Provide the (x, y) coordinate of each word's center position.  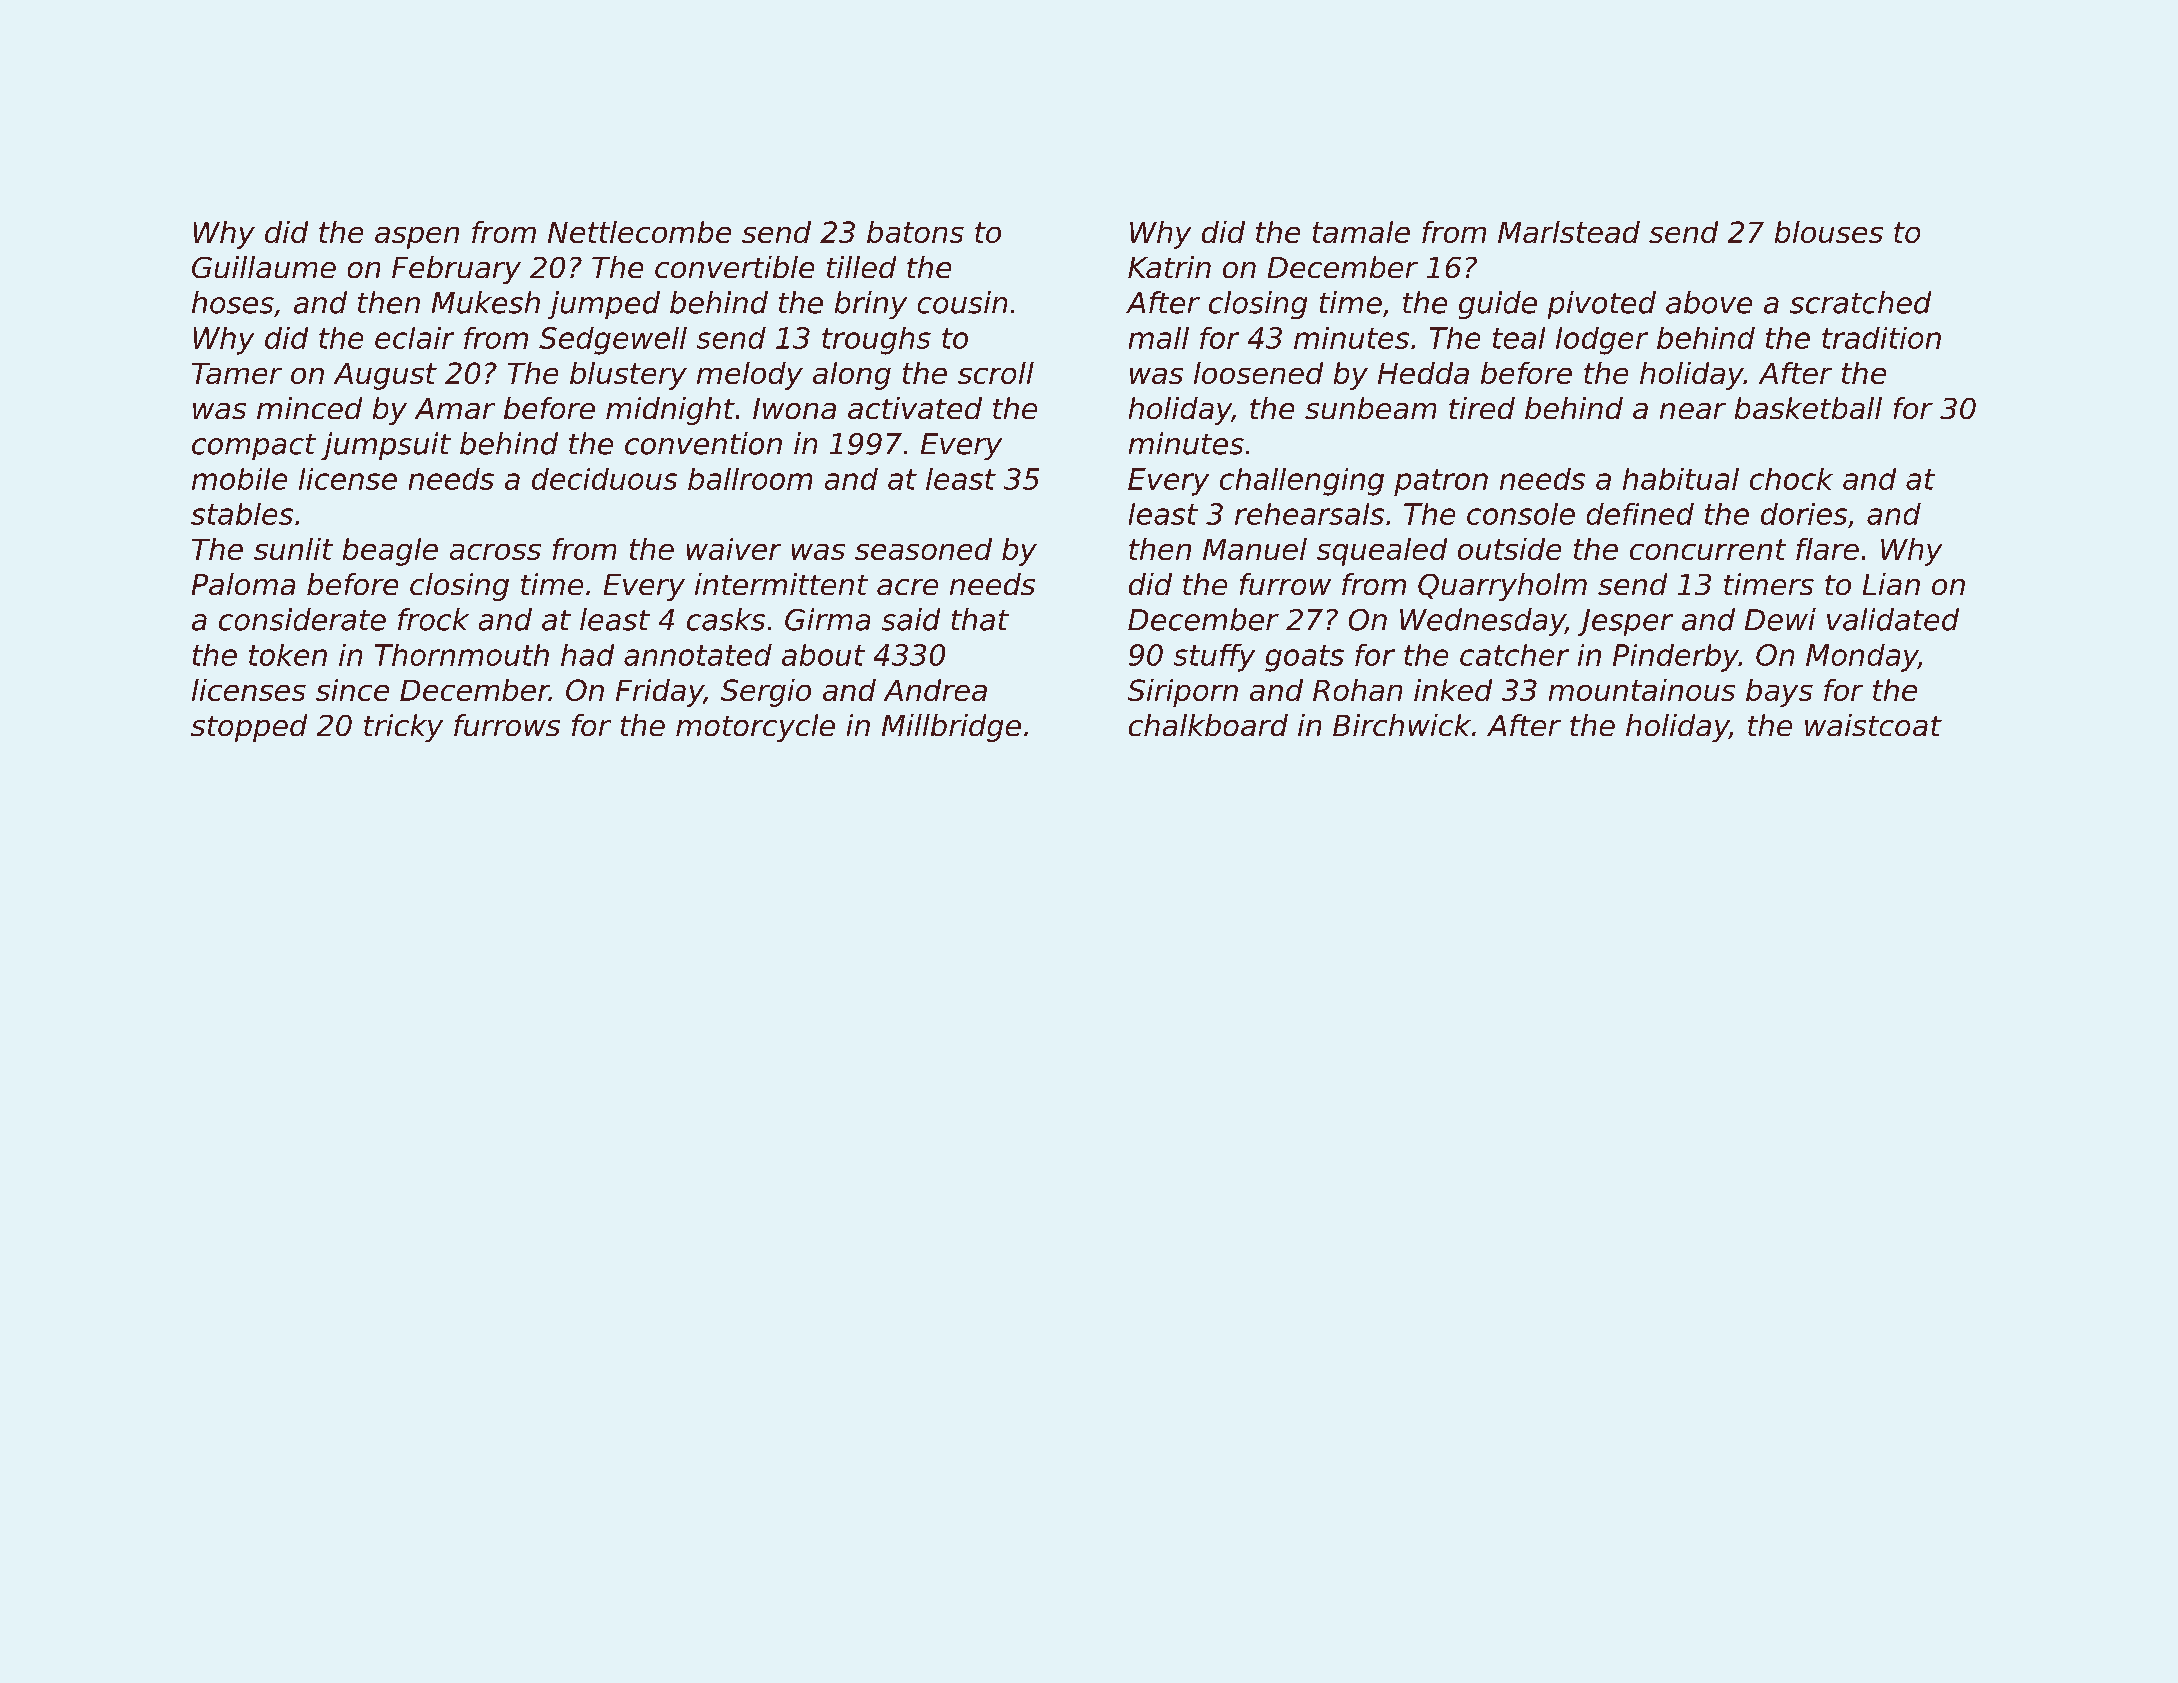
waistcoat (1873, 725)
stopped (249, 728)
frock (433, 619)
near (1693, 411)
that (980, 619)
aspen (417, 238)
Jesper (1625, 622)
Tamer (237, 373)
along (852, 376)
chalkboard (1208, 725)
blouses (1829, 232)
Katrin (1169, 267)
